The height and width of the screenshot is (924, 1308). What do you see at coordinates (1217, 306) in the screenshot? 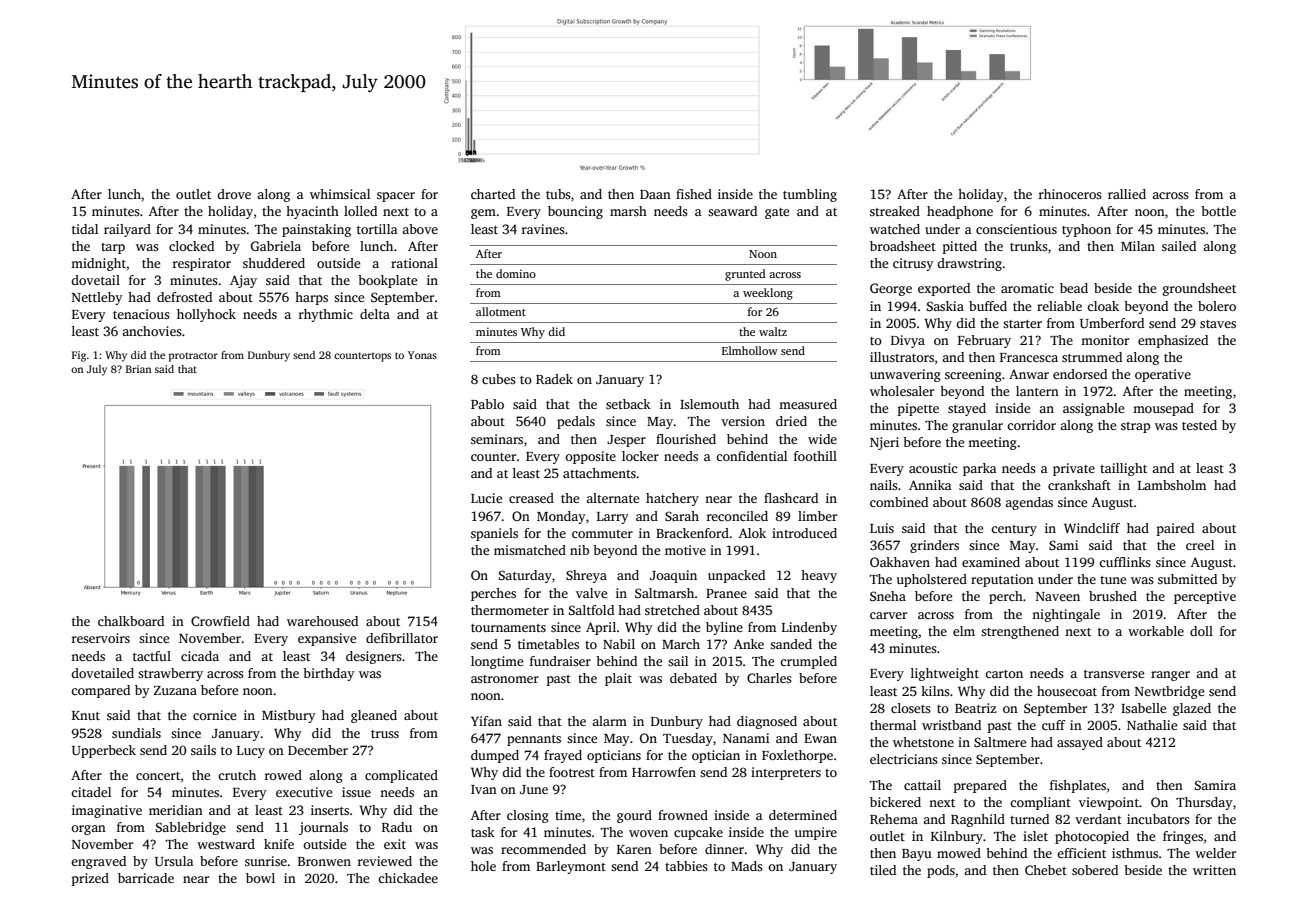
I see `bolero` at bounding box center [1217, 306].
